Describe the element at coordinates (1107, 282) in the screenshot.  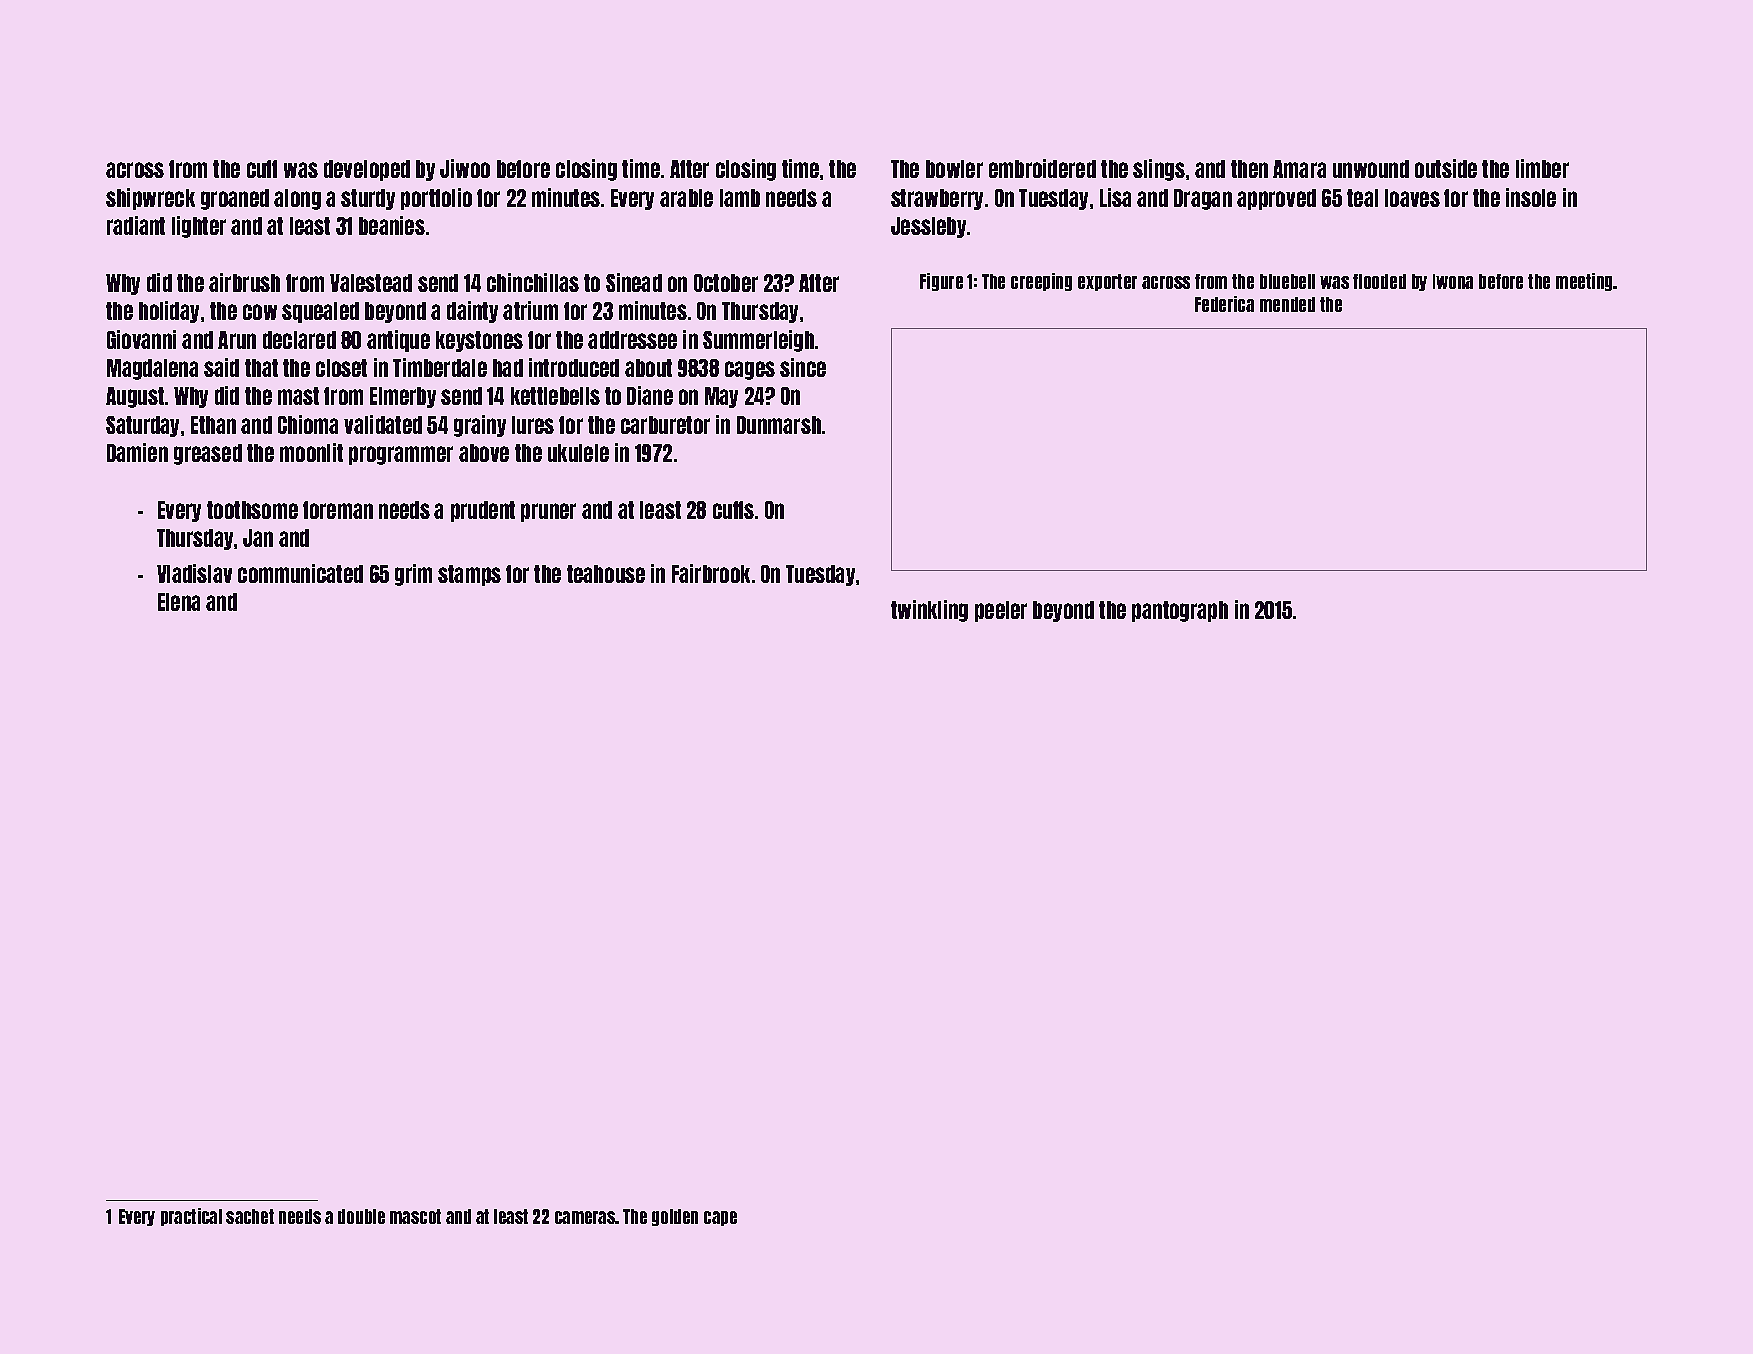
I see `exporter` at that location.
